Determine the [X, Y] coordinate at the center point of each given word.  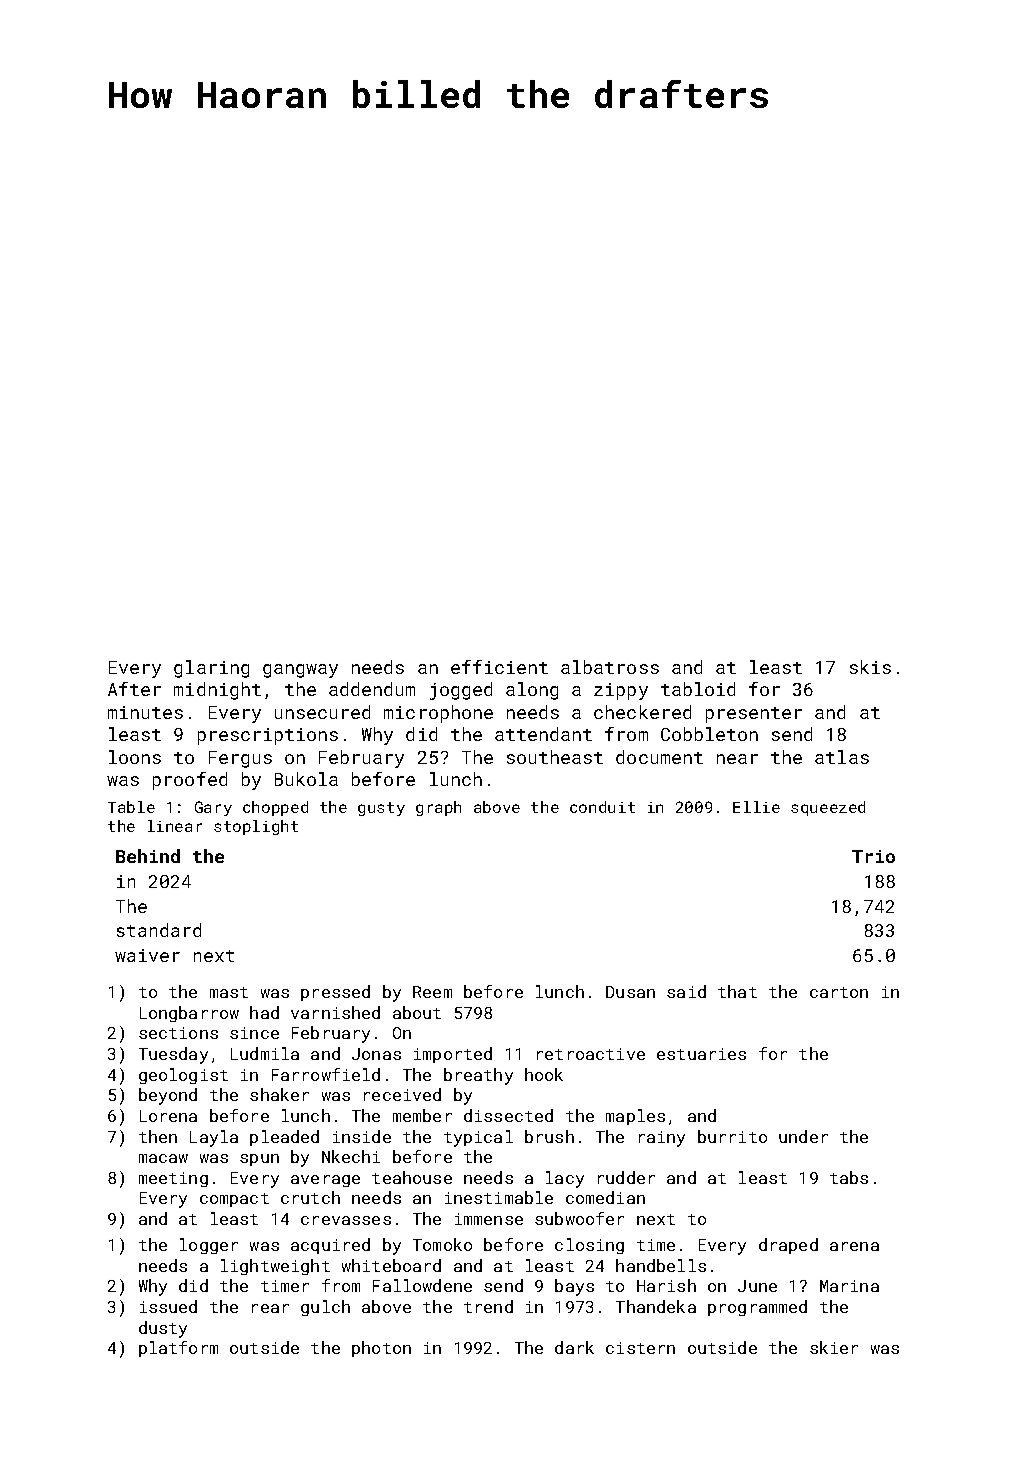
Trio [873, 856]
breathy [478, 1076]
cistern [640, 1348]
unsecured [322, 712]
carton [839, 992]
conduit [602, 807]
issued [168, 1306]
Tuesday [173, 1055]
